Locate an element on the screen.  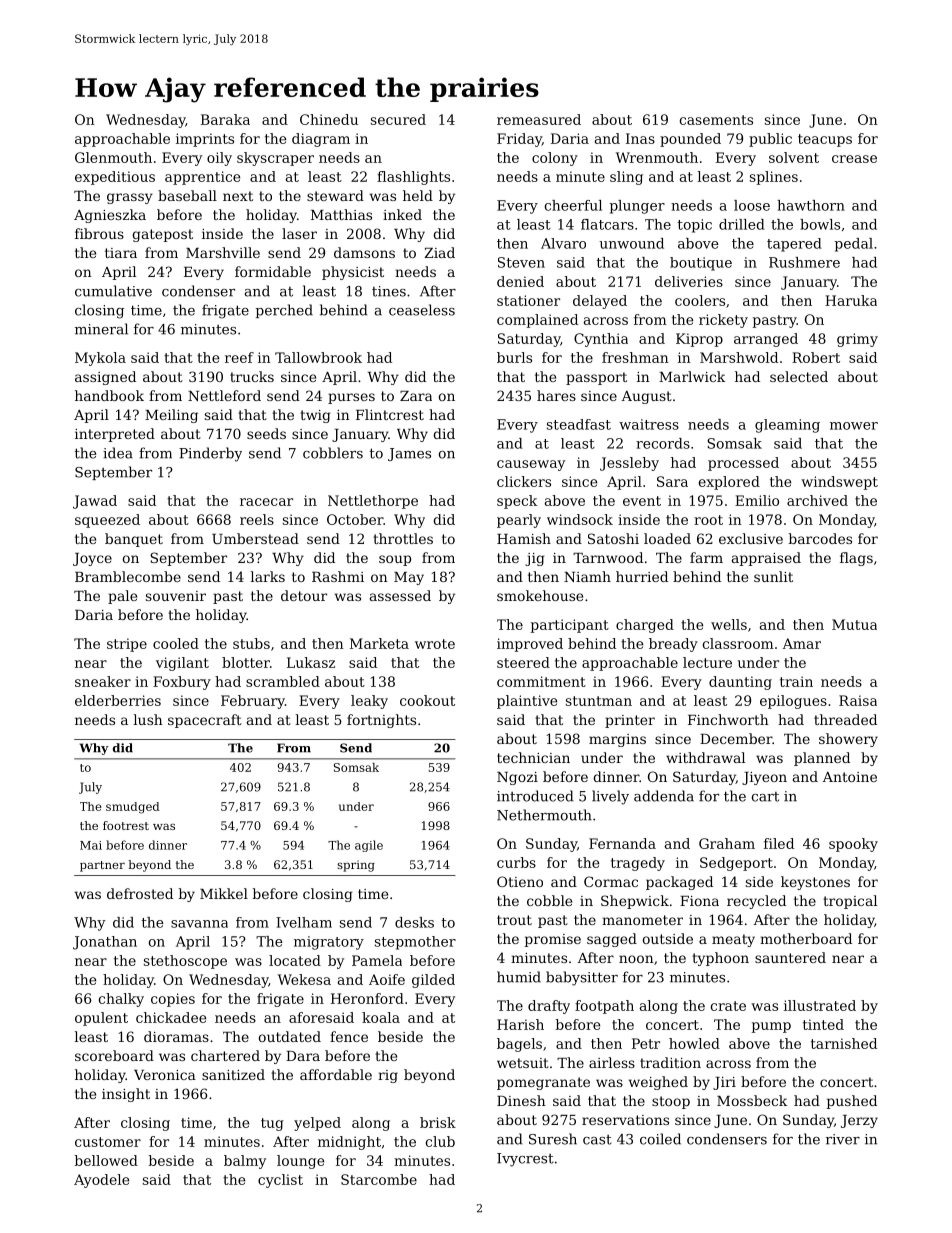
colony is located at coordinates (555, 159).
